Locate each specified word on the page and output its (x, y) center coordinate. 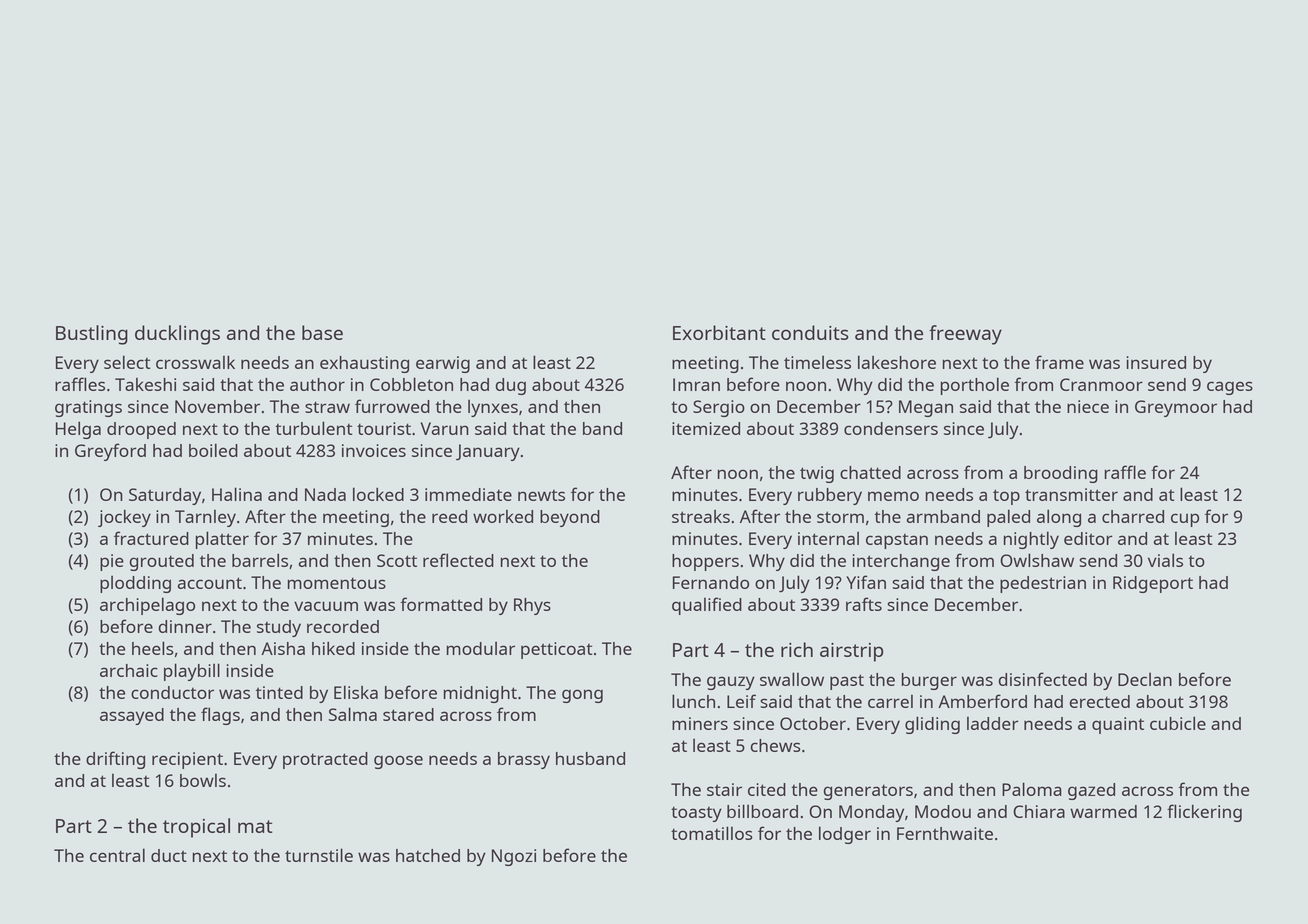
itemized (706, 428)
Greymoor (1176, 408)
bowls (203, 780)
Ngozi (514, 857)
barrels (260, 560)
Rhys (532, 606)
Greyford (110, 452)
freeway (965, 335)
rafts (864, 604)
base (322, 332)
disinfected (1043, 679)
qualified (707, 606)
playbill (192, 672)
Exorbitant (719, 332)
